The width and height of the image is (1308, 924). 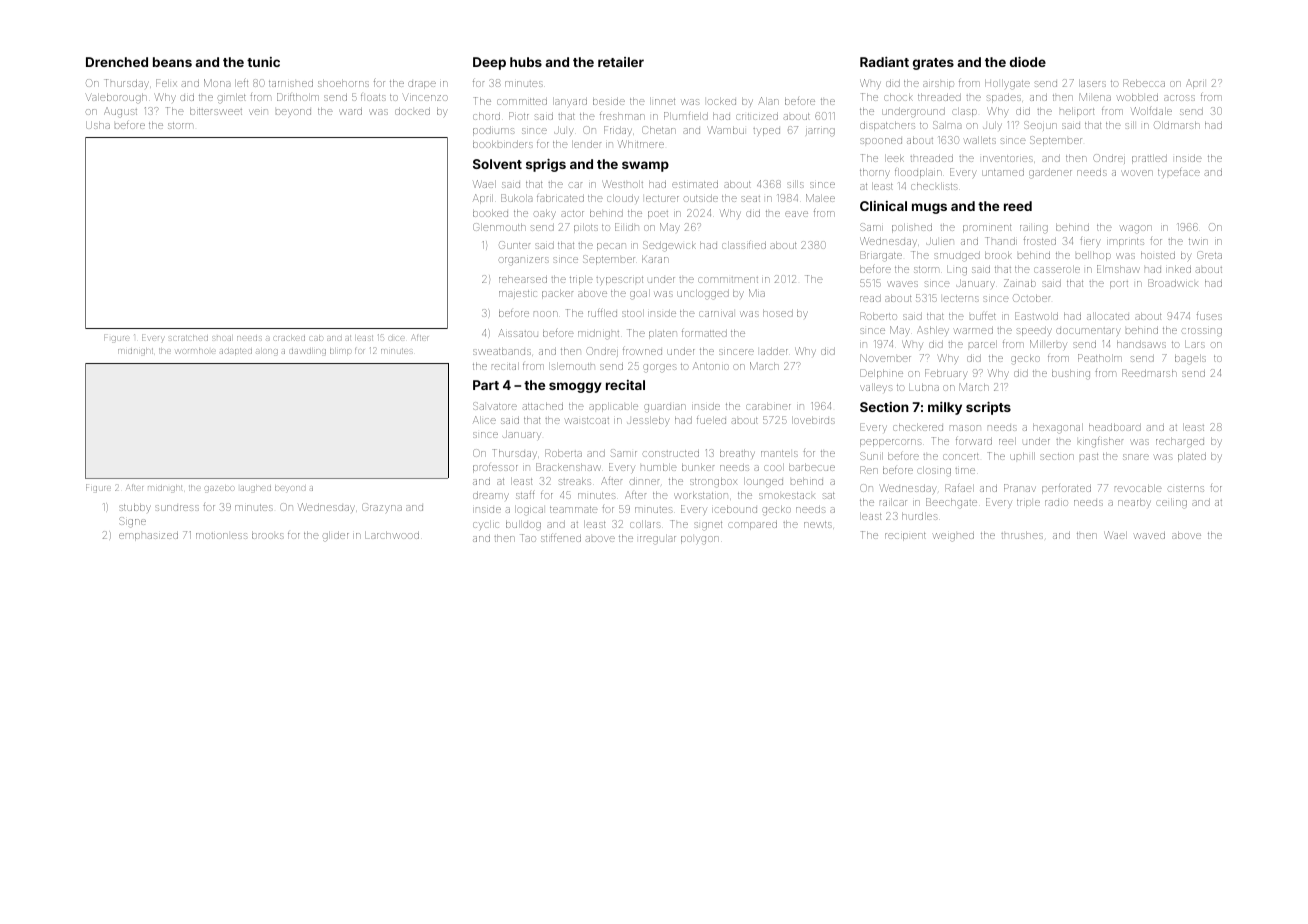 What do you see at coordinates (820, 198) in the image?
I see `Malee` at bounding box center [820, 198].
